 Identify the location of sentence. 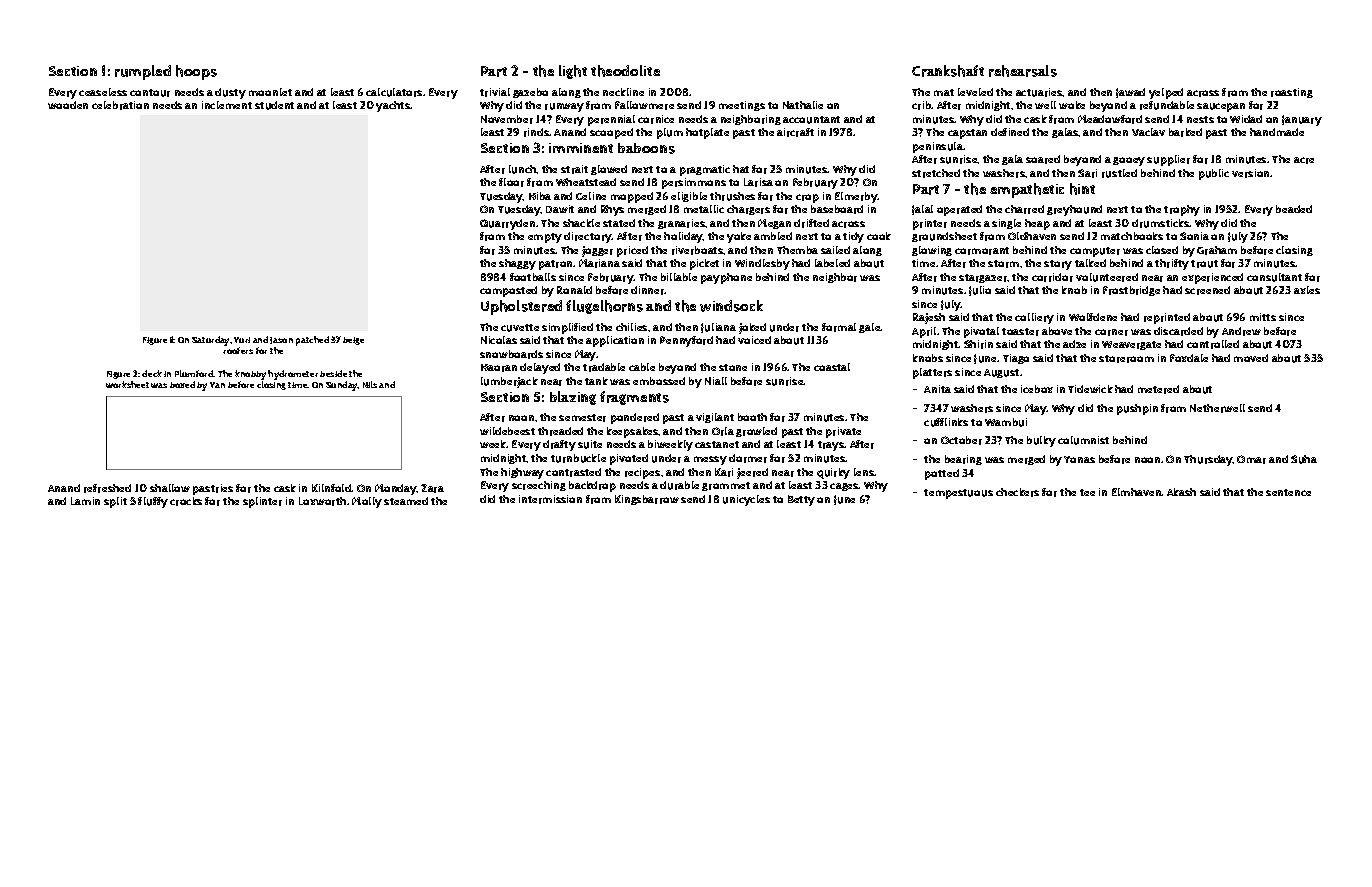
(1288, 492).
